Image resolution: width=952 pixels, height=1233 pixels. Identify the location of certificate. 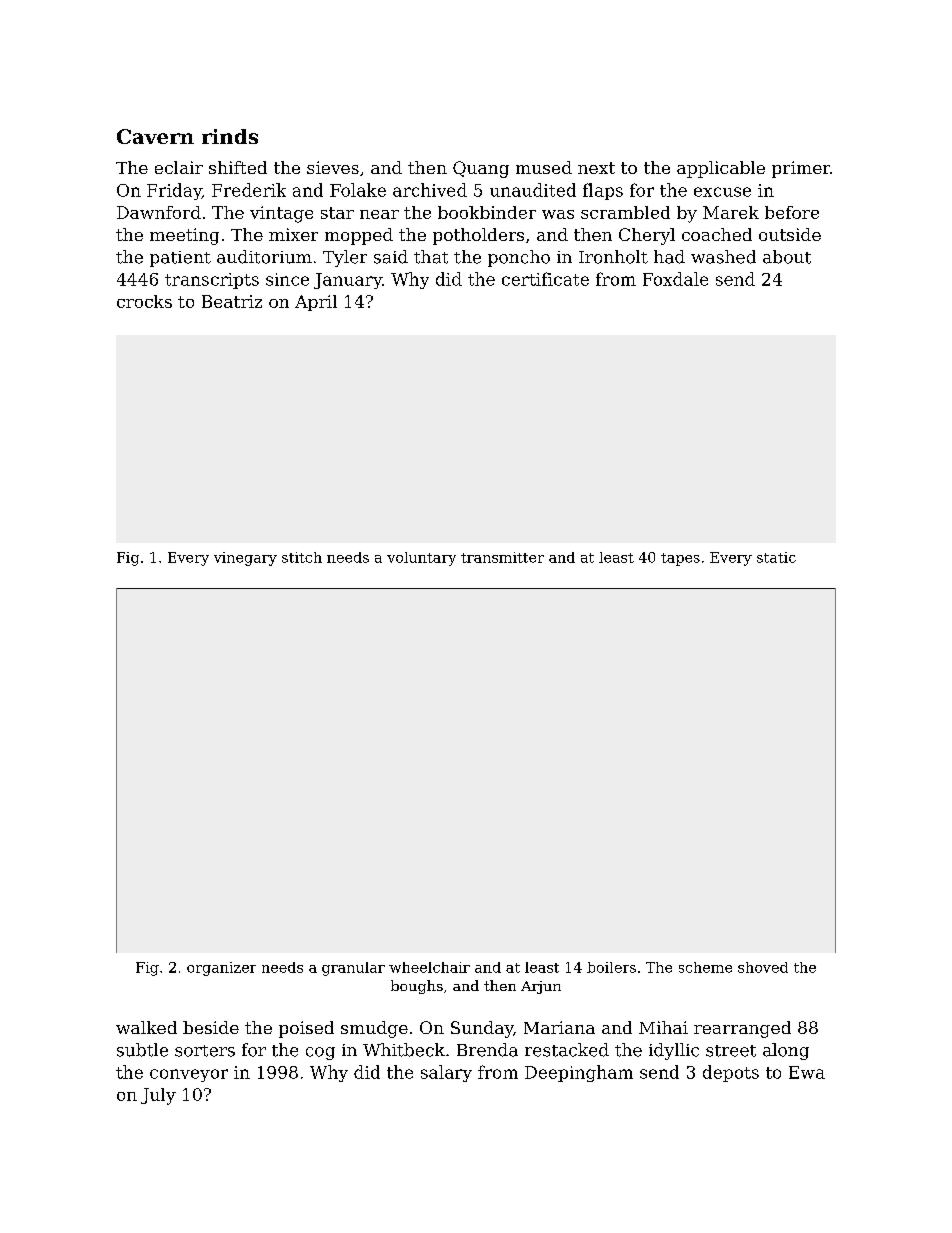
(545, 279).
